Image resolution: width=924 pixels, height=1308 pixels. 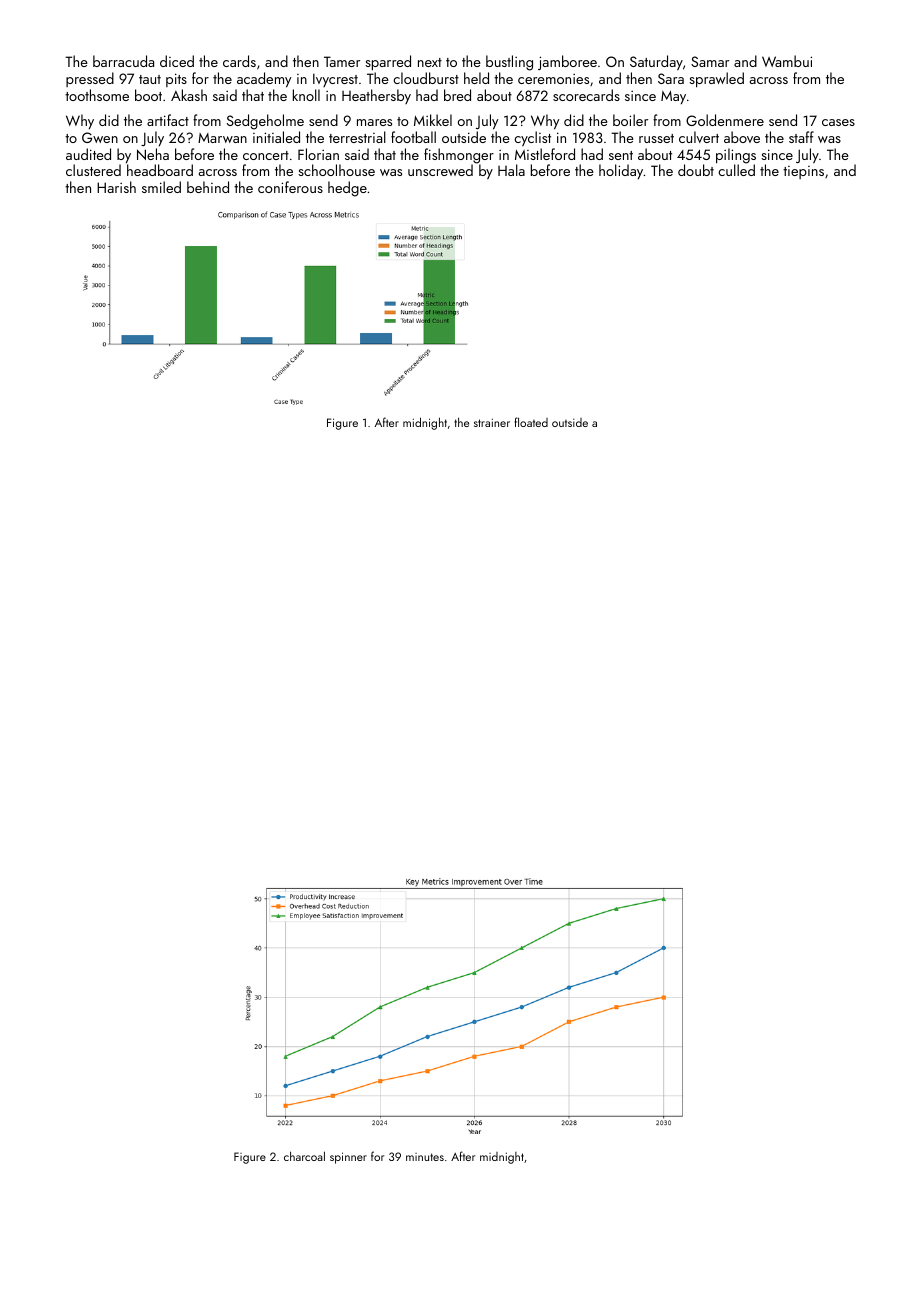 What do you see at coordinates (348, 1158) in the screenshot?
I see `spinner` at bounding box center [348, 1158].
